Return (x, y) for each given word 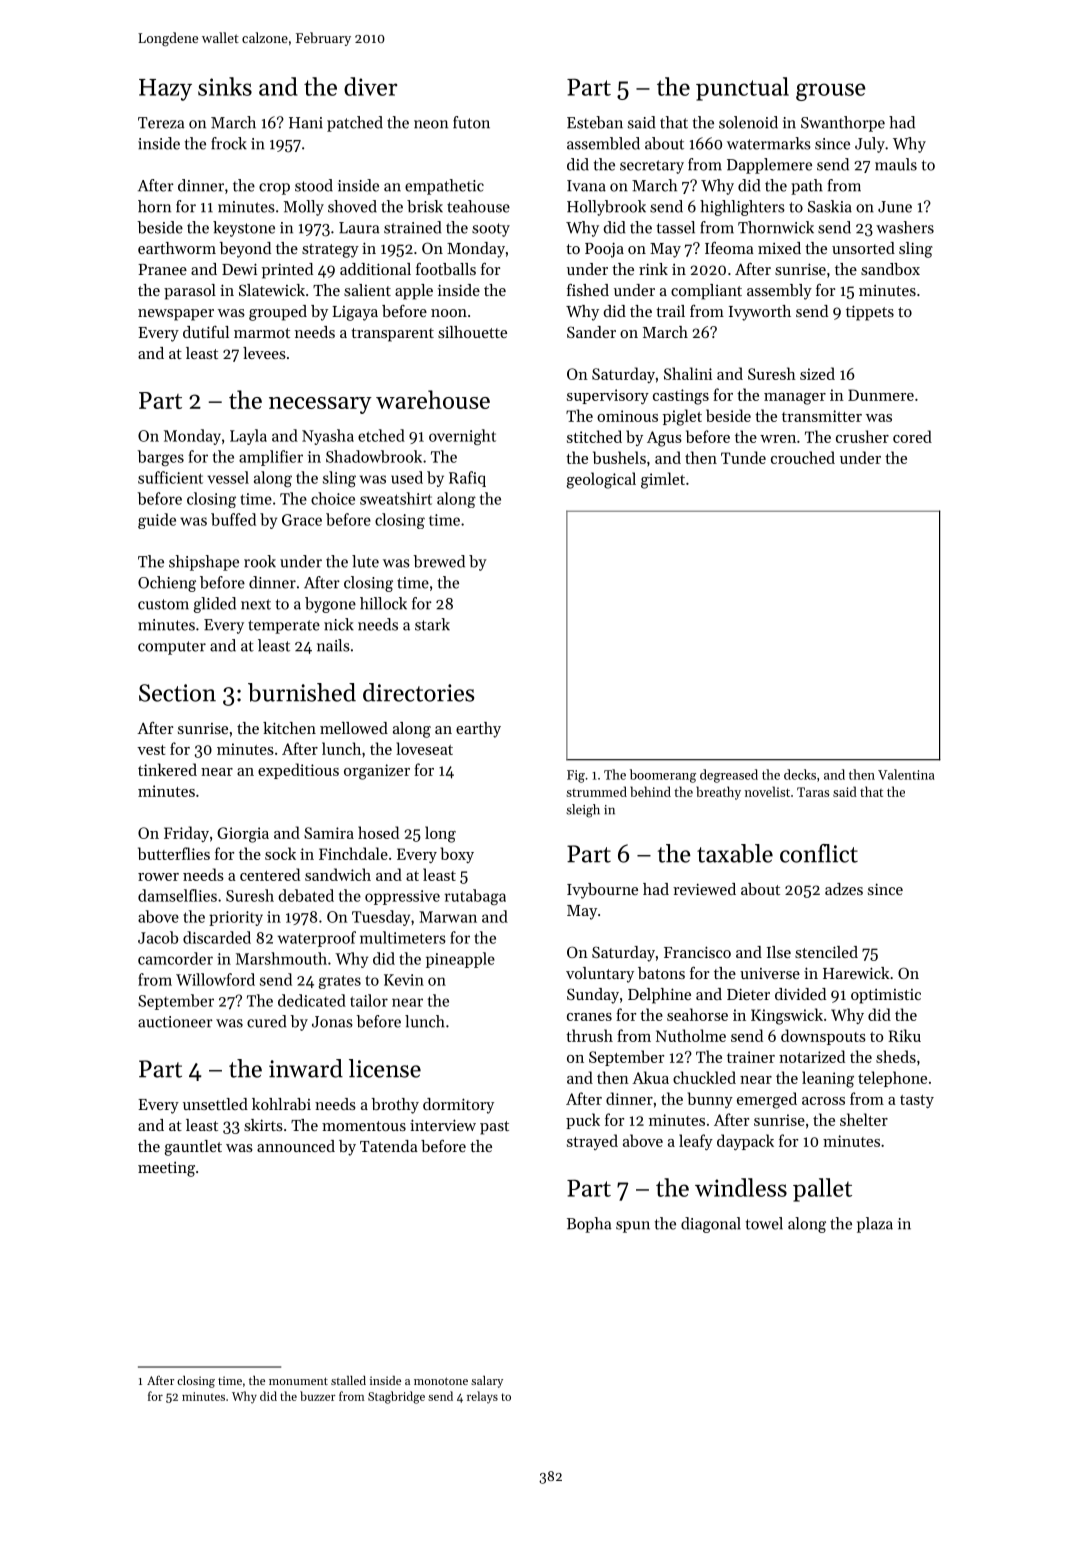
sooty (491, 230)
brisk (425, 206)
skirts (263, 1125)
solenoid (748, 122)
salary (487, 1382)
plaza (875, 1225)
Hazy (165, 90)
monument (298, 1381)
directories (418, 692)
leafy (696, 1142)
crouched (803, 457)
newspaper (176, 315)
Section (177, 693)
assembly (779, 292)
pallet (822, 1190)
